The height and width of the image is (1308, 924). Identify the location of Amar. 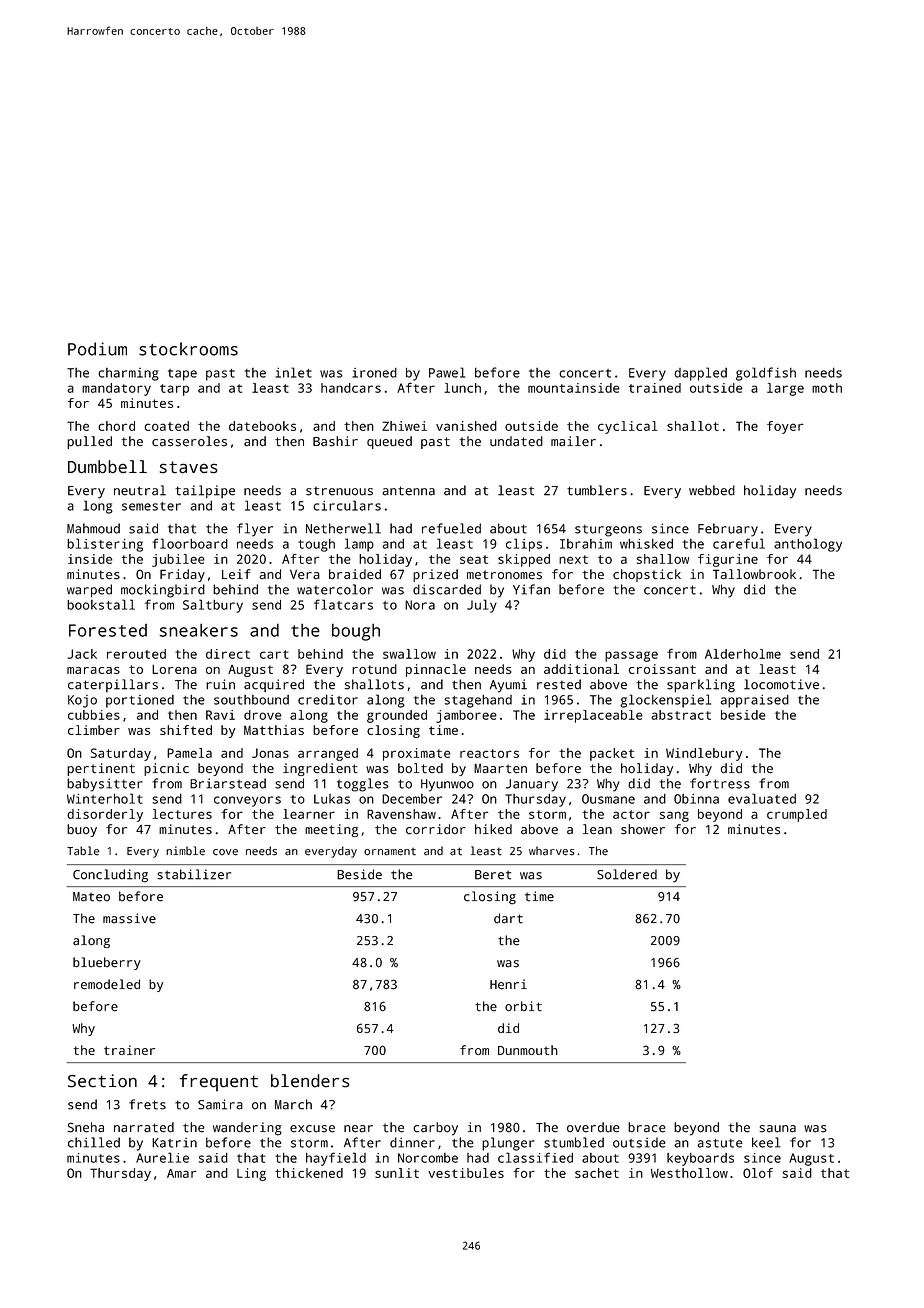
(181, 1173).
